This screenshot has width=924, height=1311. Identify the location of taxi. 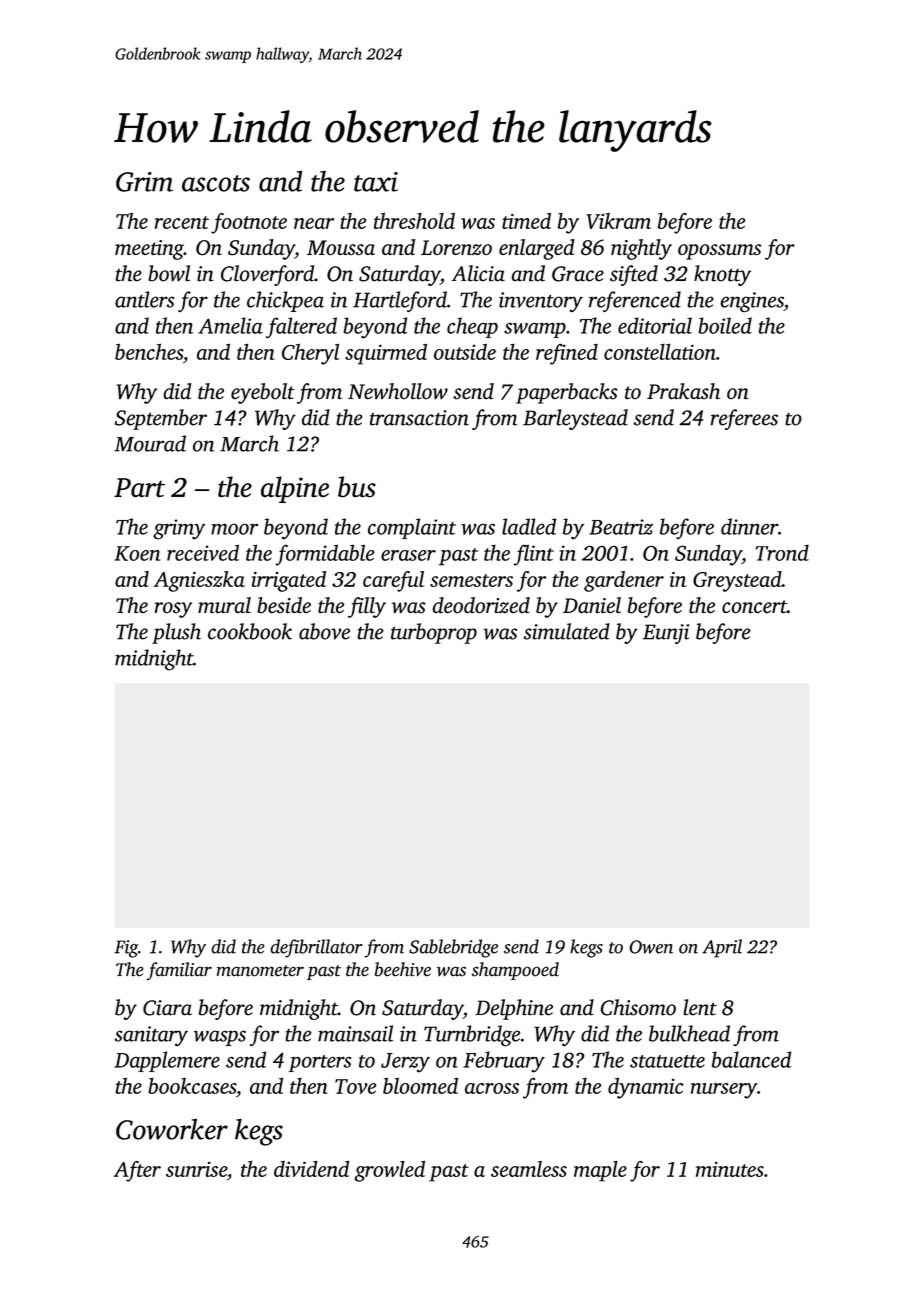
(376, 182).
